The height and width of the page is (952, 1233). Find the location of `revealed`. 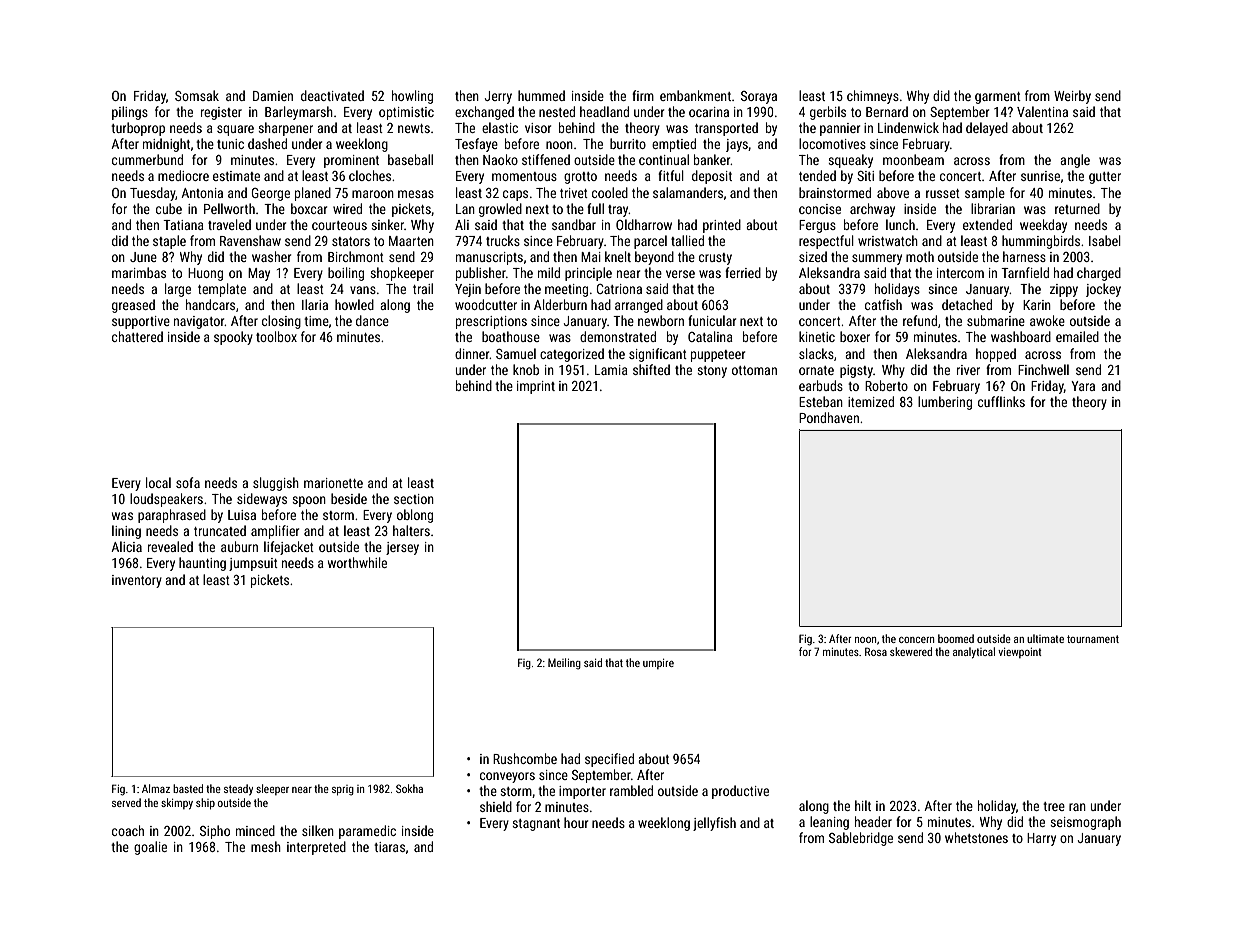

revealed is located at coordinates (170, 546).
